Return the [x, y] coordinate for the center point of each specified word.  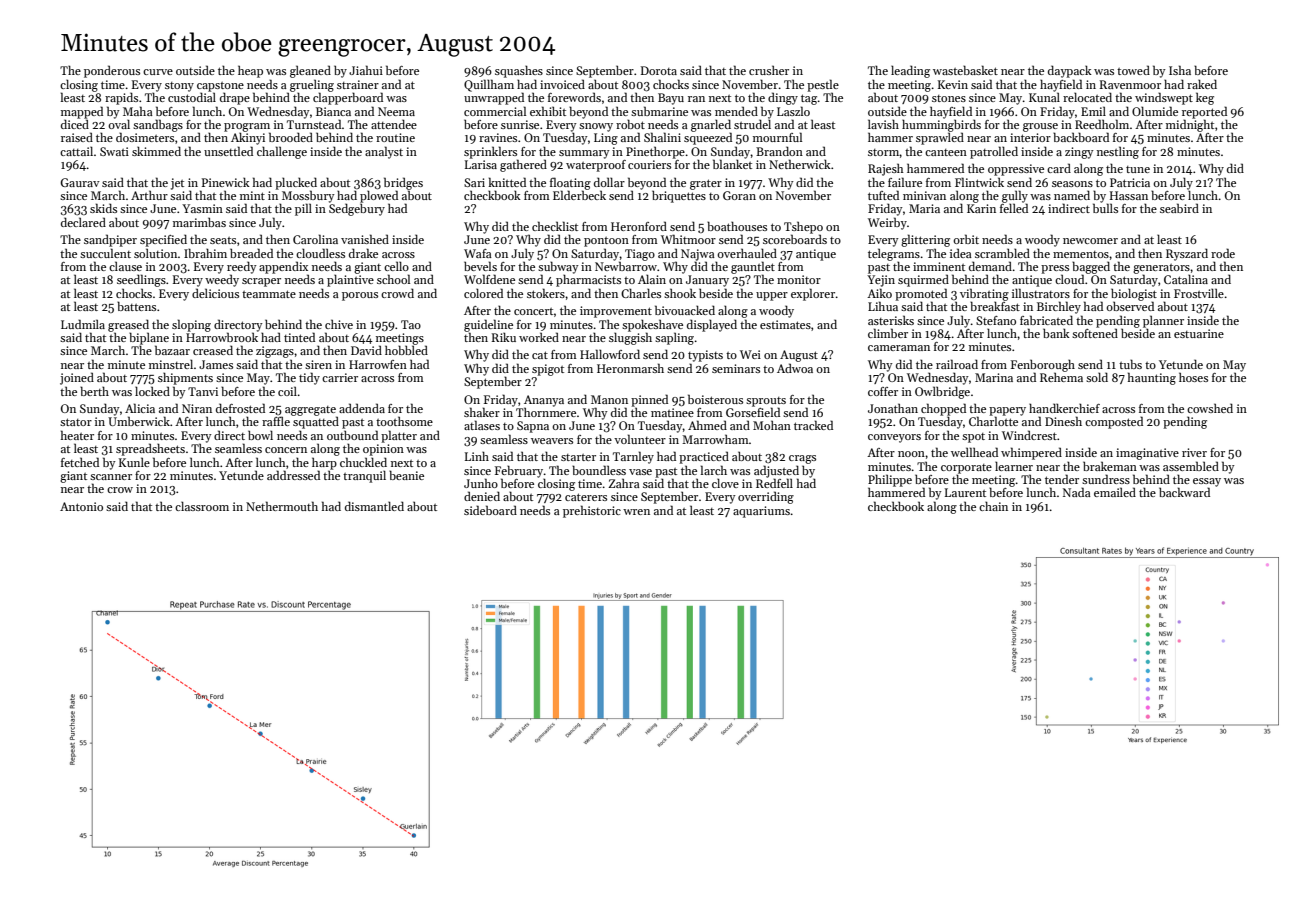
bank [1056, 333]
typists [705, 356]
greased [128, 325]
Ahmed [707, 425]
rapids [121, 98]
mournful [777, 137]
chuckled [363, 462]
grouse [1040, 127]
